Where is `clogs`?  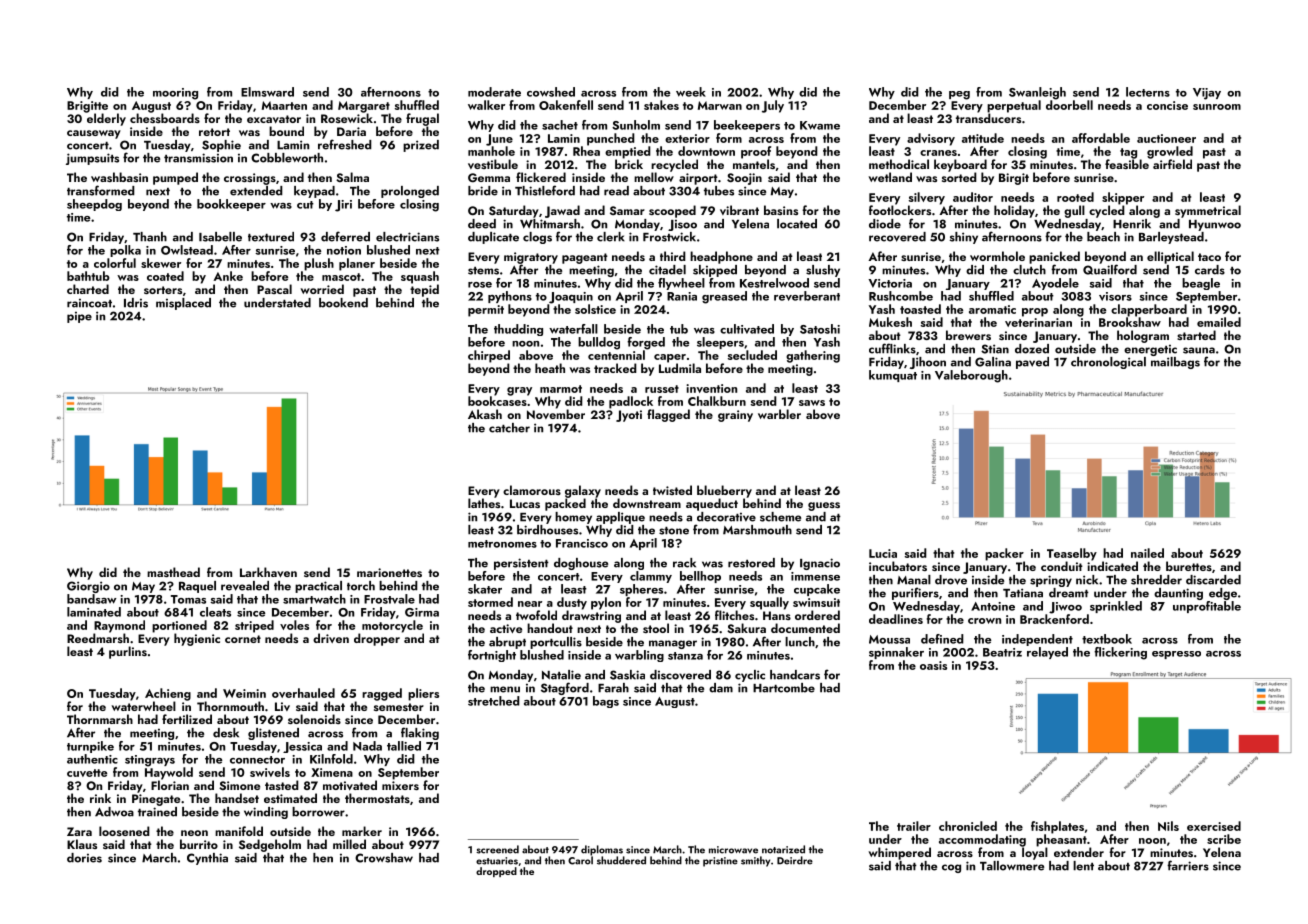 clogs is located at coordinates (537, 238).
